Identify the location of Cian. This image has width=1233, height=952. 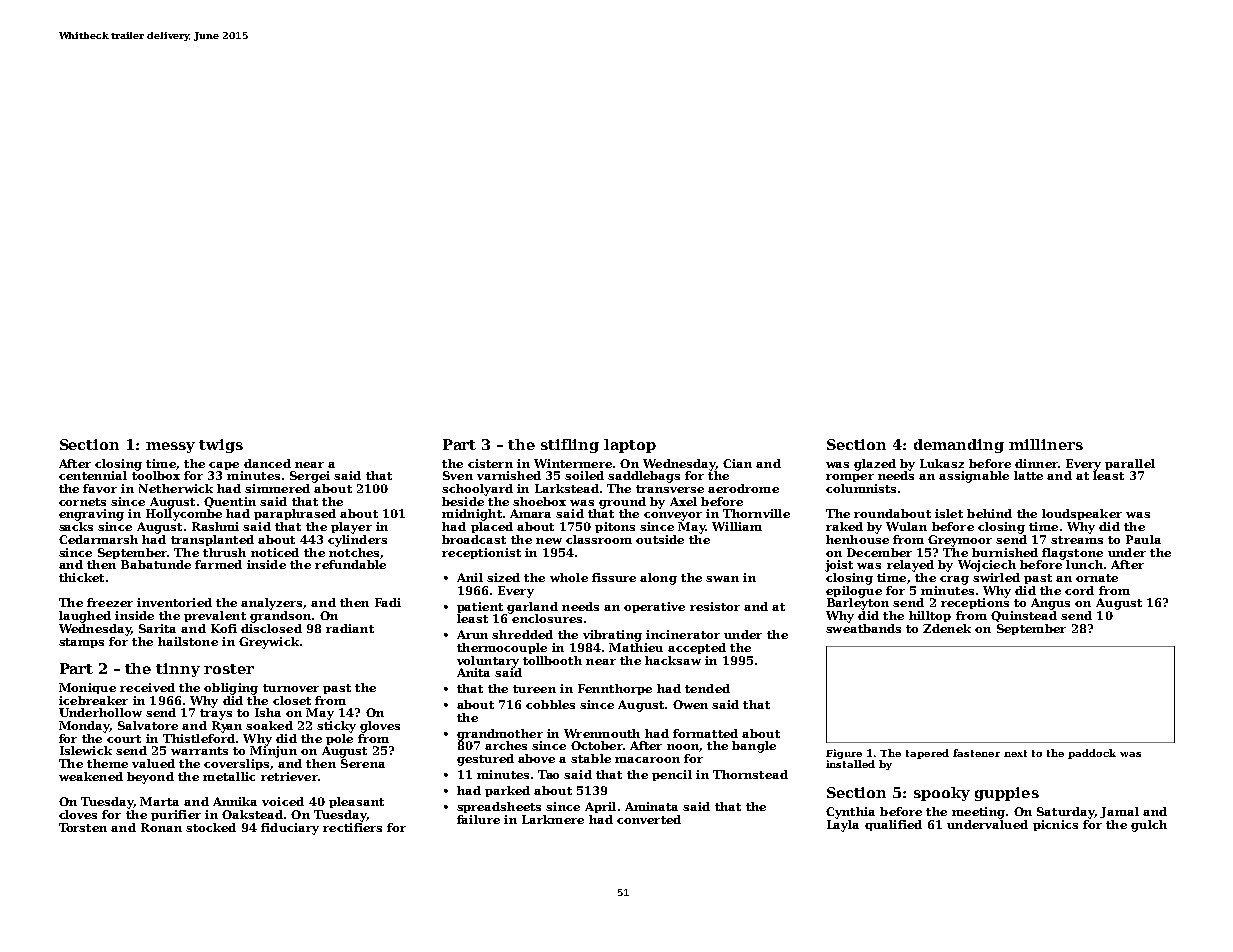
(737, 463).
